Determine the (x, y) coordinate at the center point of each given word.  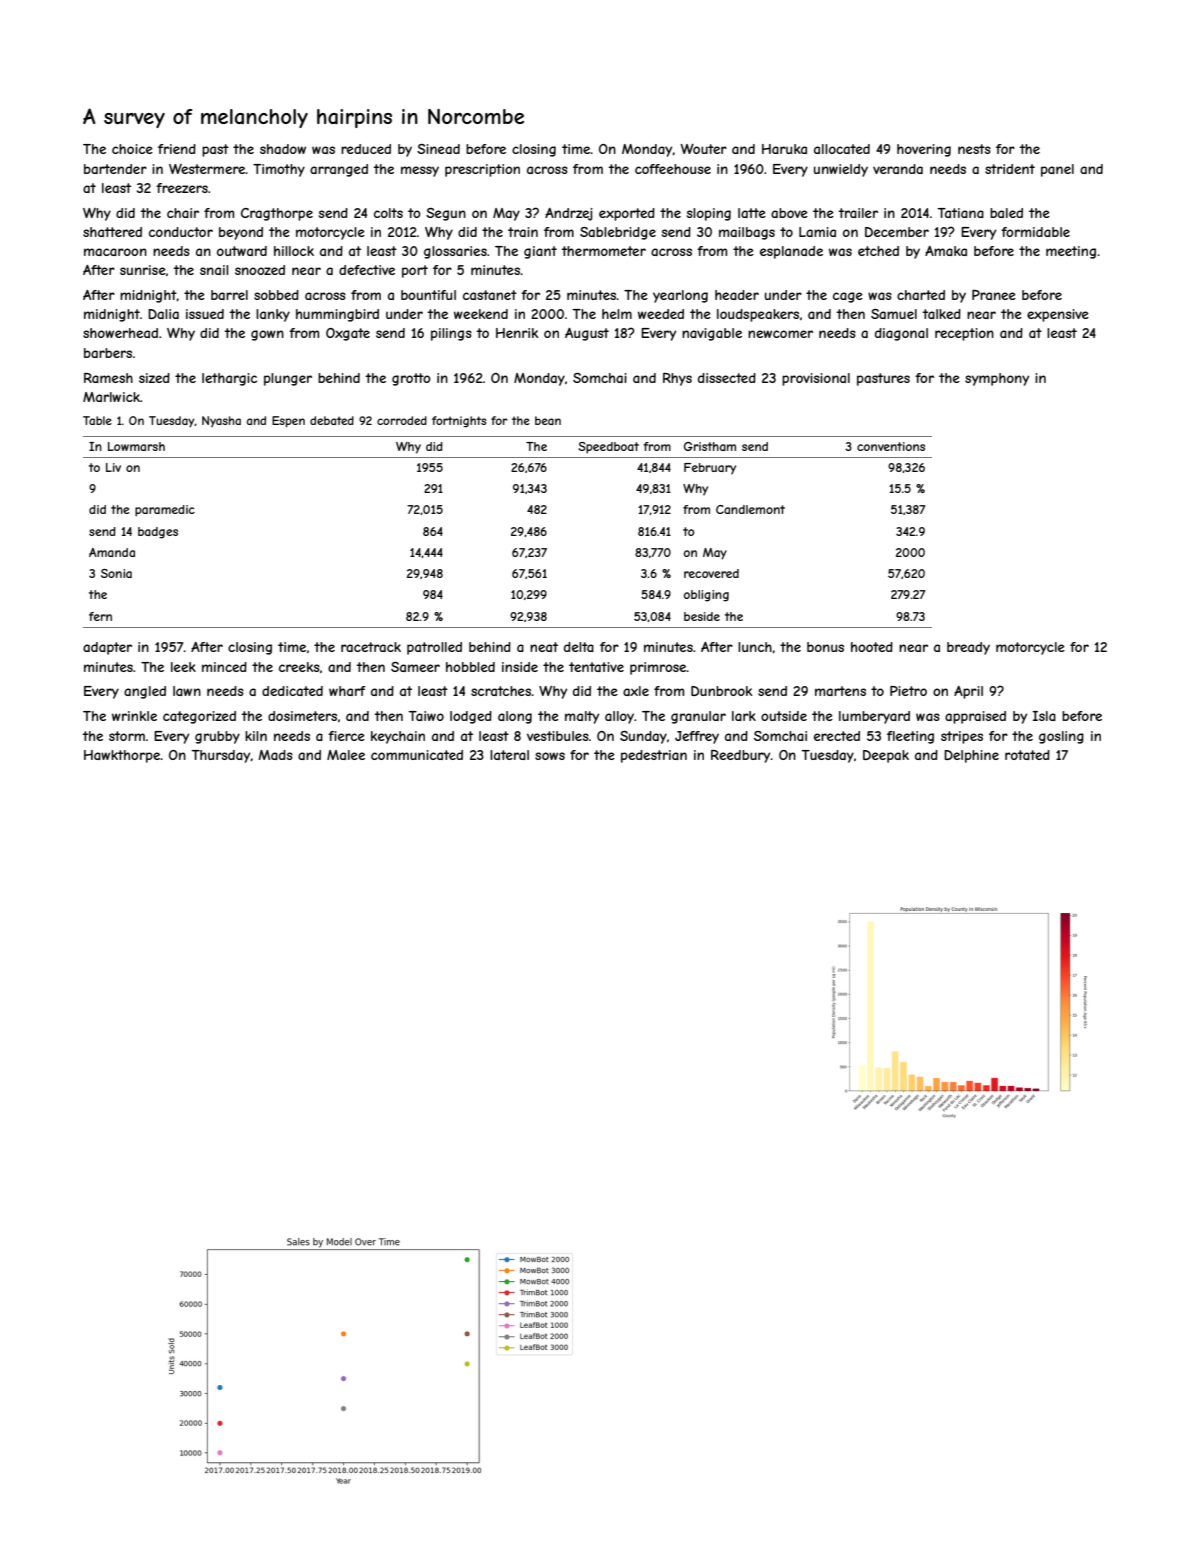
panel (1057, 170)
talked (942, 314)
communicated (417, 755)
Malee (346, 755)
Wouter (703, 148)
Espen (288, 422)
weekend (481, 314)
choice (132, 149)
